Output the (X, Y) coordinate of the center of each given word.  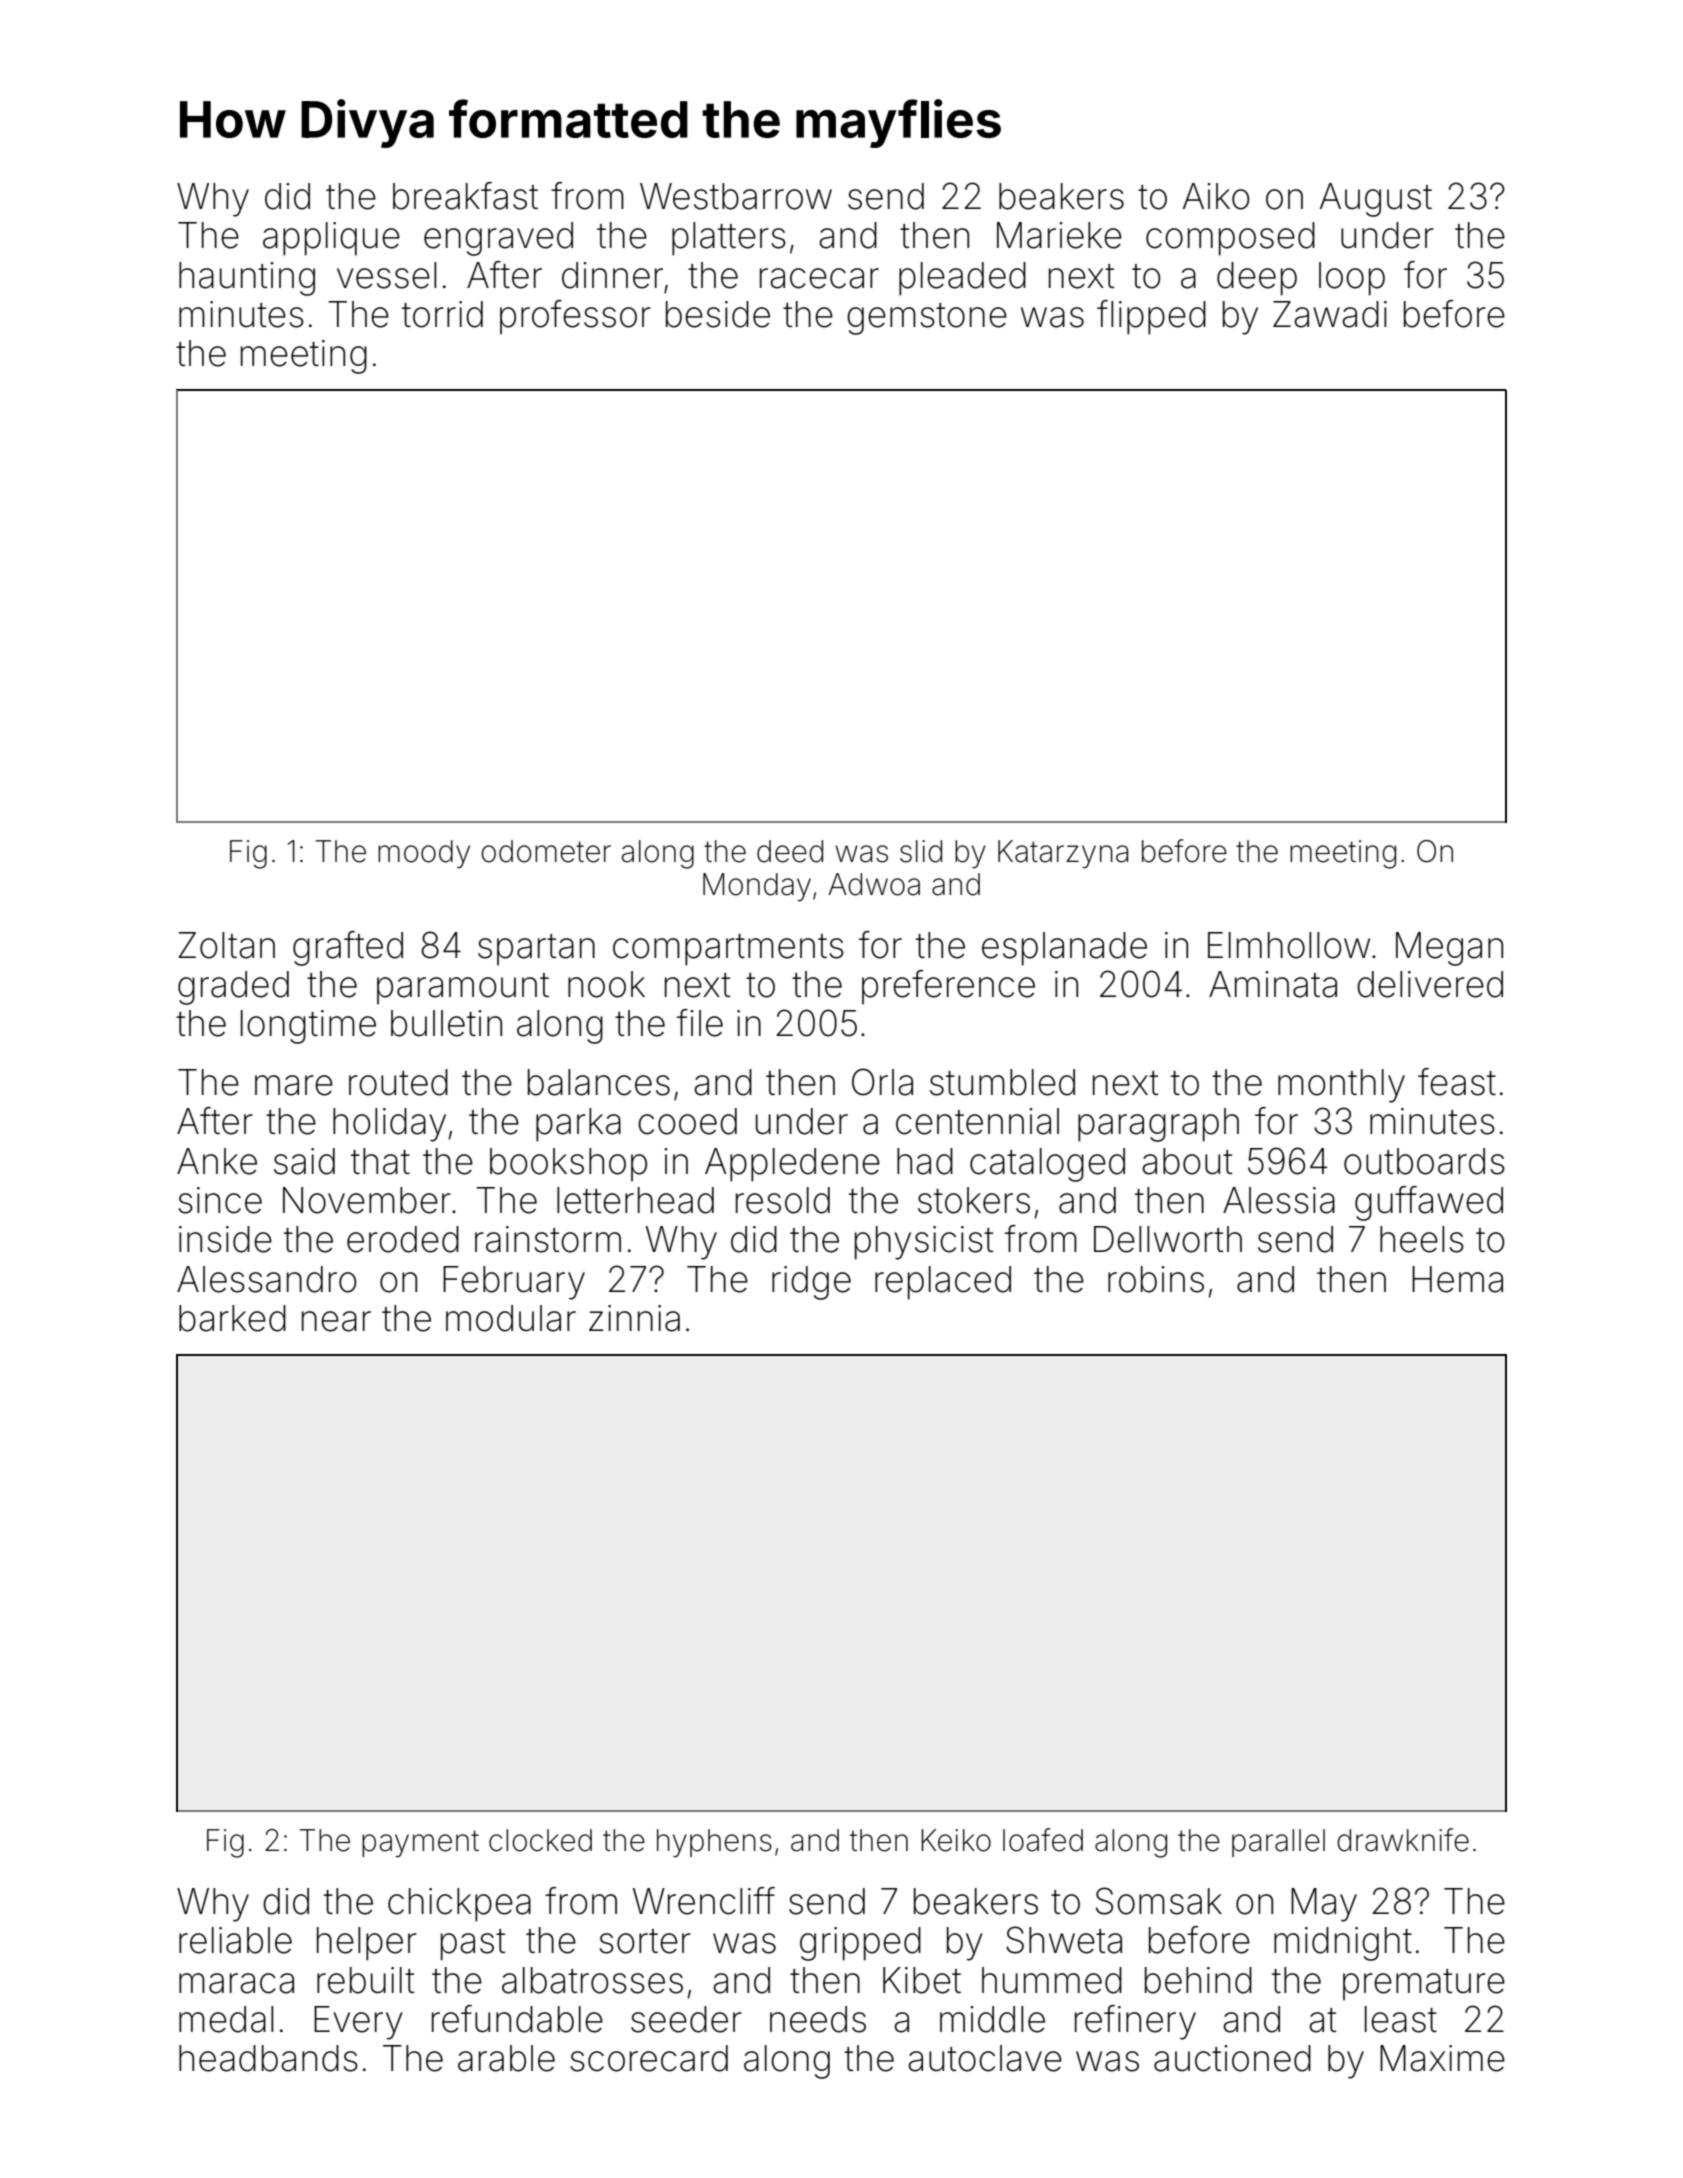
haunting (247, 279)
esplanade (1064, 949)
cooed (687, 1121)
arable (506, 2058)
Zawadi (1330, 314)
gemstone (927, 319)
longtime (308, 1027)
